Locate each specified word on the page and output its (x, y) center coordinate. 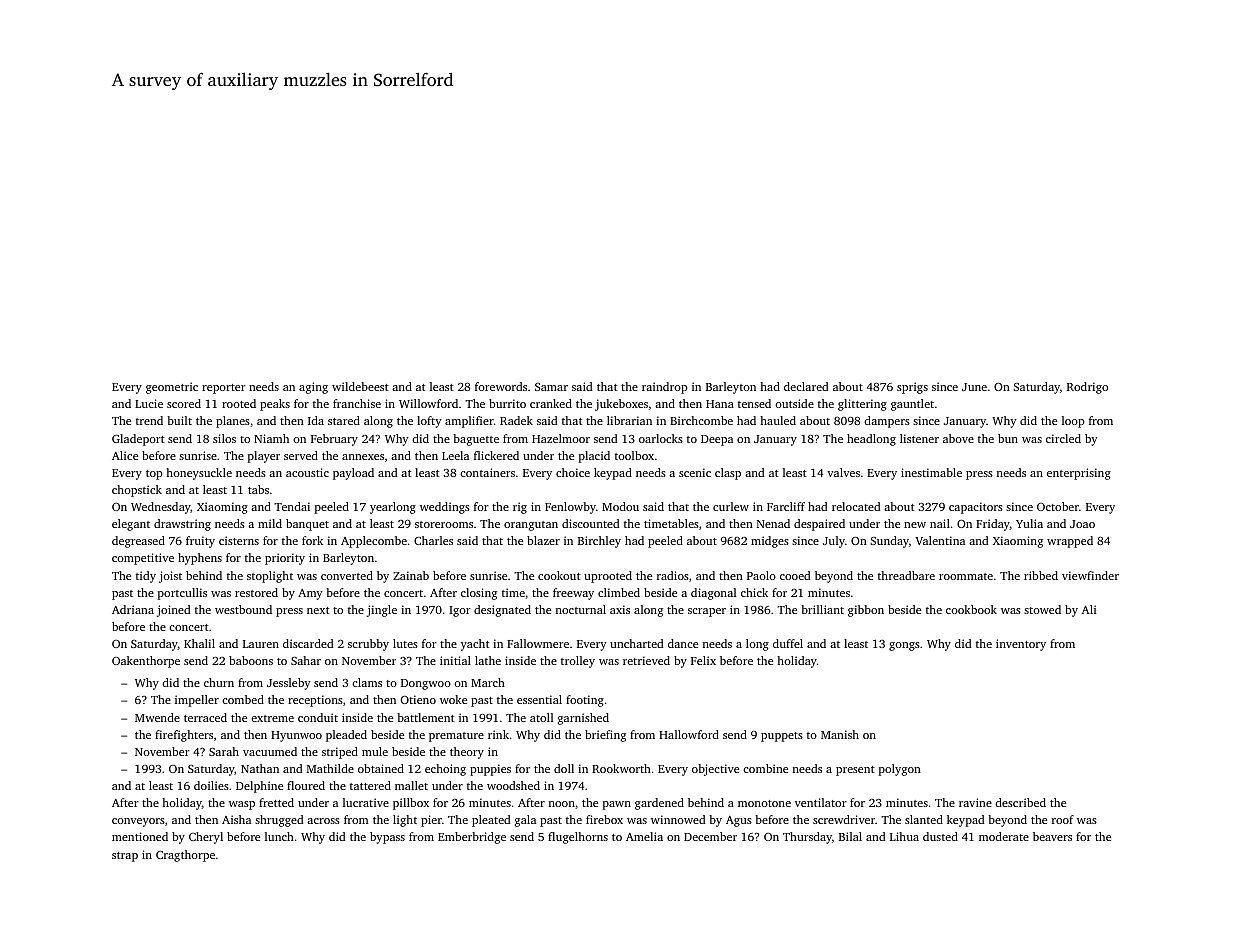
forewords (501, 386)
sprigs (912, 388)
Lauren (261, 644)
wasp (242, 805)
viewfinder (1090, 575)
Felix (703, 660)
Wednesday (161, 508)
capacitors (976, 508)
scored (184, 403)
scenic (695, 472)
